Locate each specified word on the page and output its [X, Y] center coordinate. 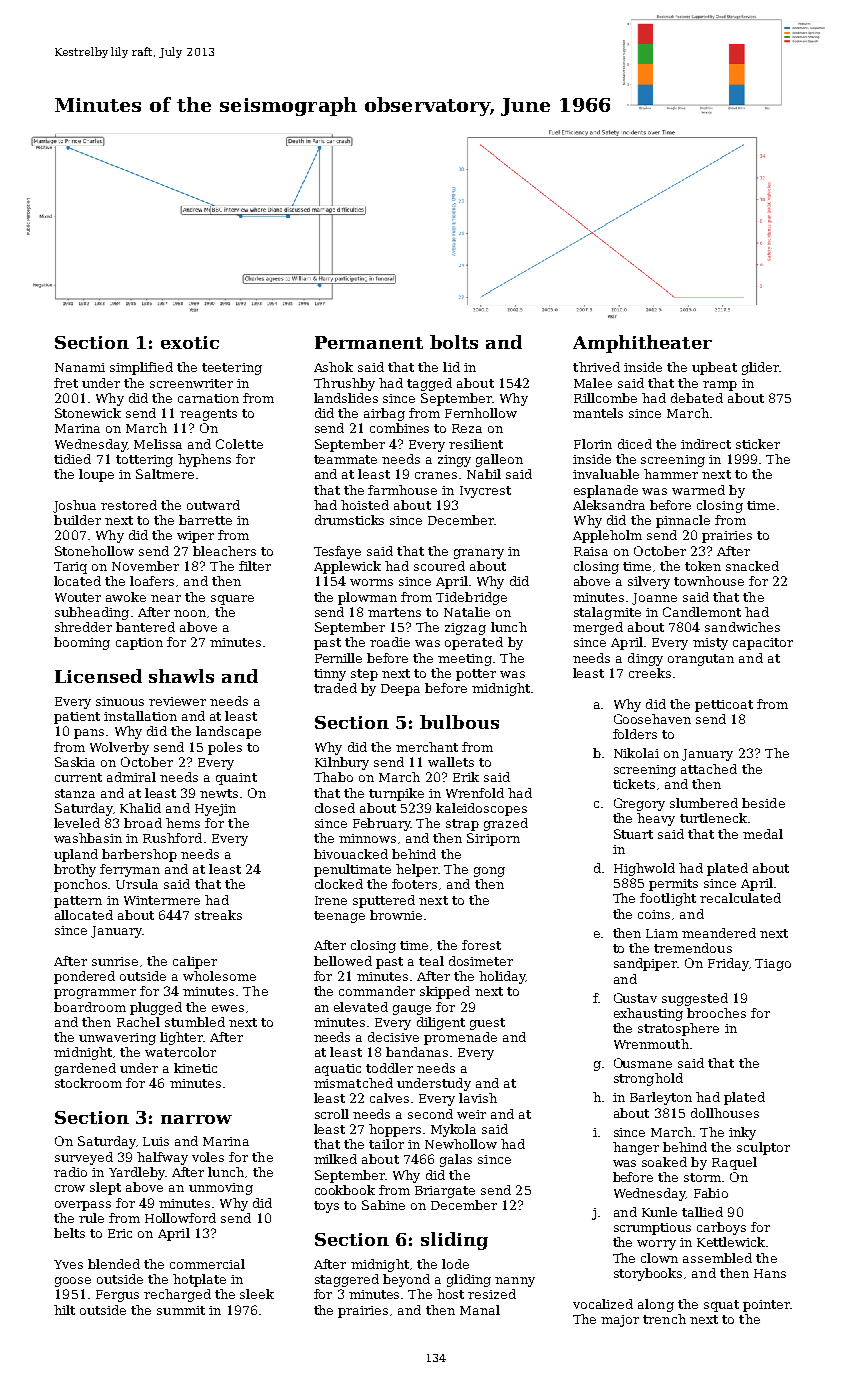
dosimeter [481, 961]
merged [598, 628]
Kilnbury [342, 763]
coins [654, 914]
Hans [770, 1273]
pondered [84, 977]
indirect [706, 444]
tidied [72, 459]
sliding [454, 1241]
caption [139, 644]
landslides [346, 398]
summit [181, 1310]
